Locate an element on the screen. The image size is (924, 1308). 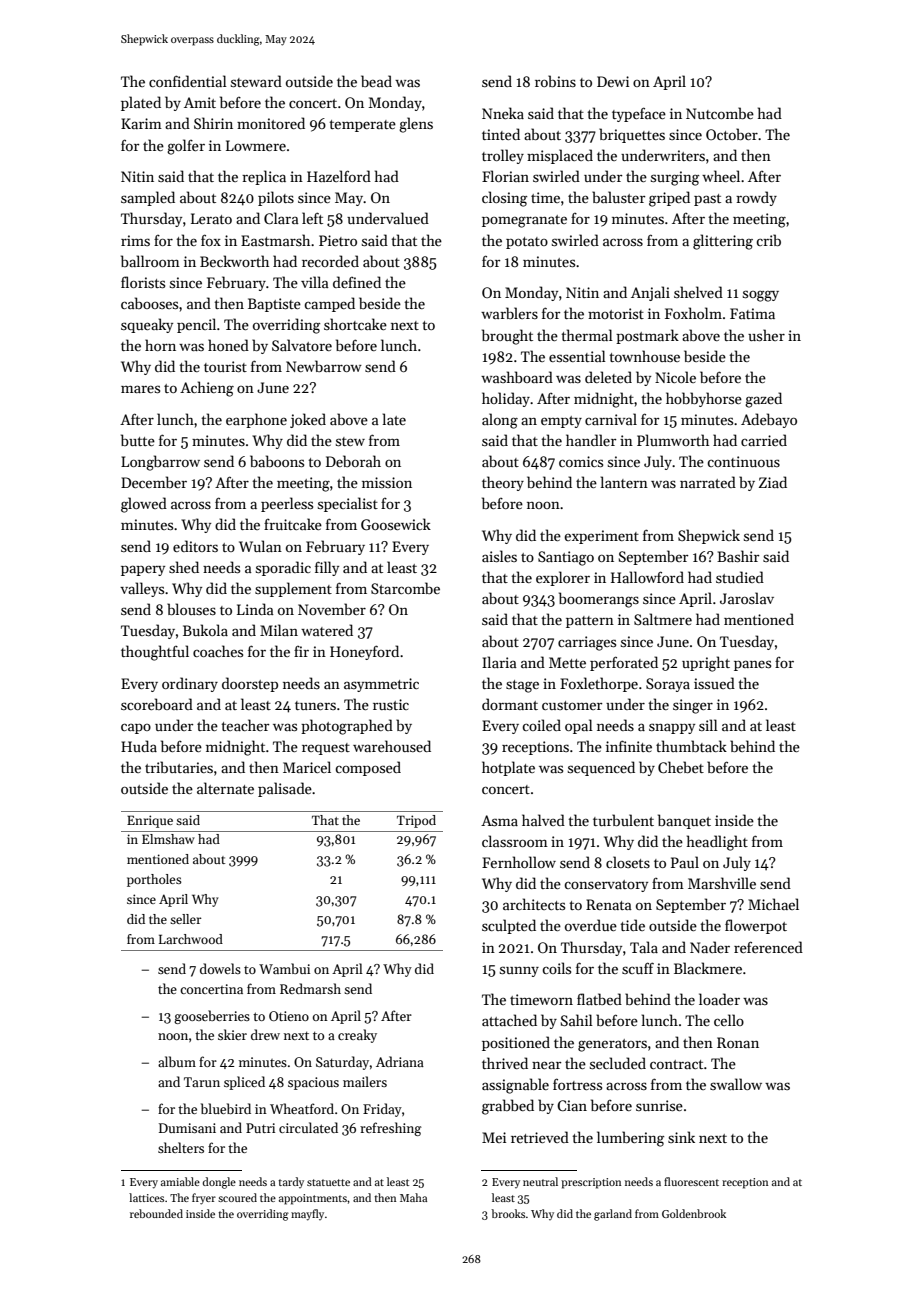
tributaries is located at coordinates (179, 767).
